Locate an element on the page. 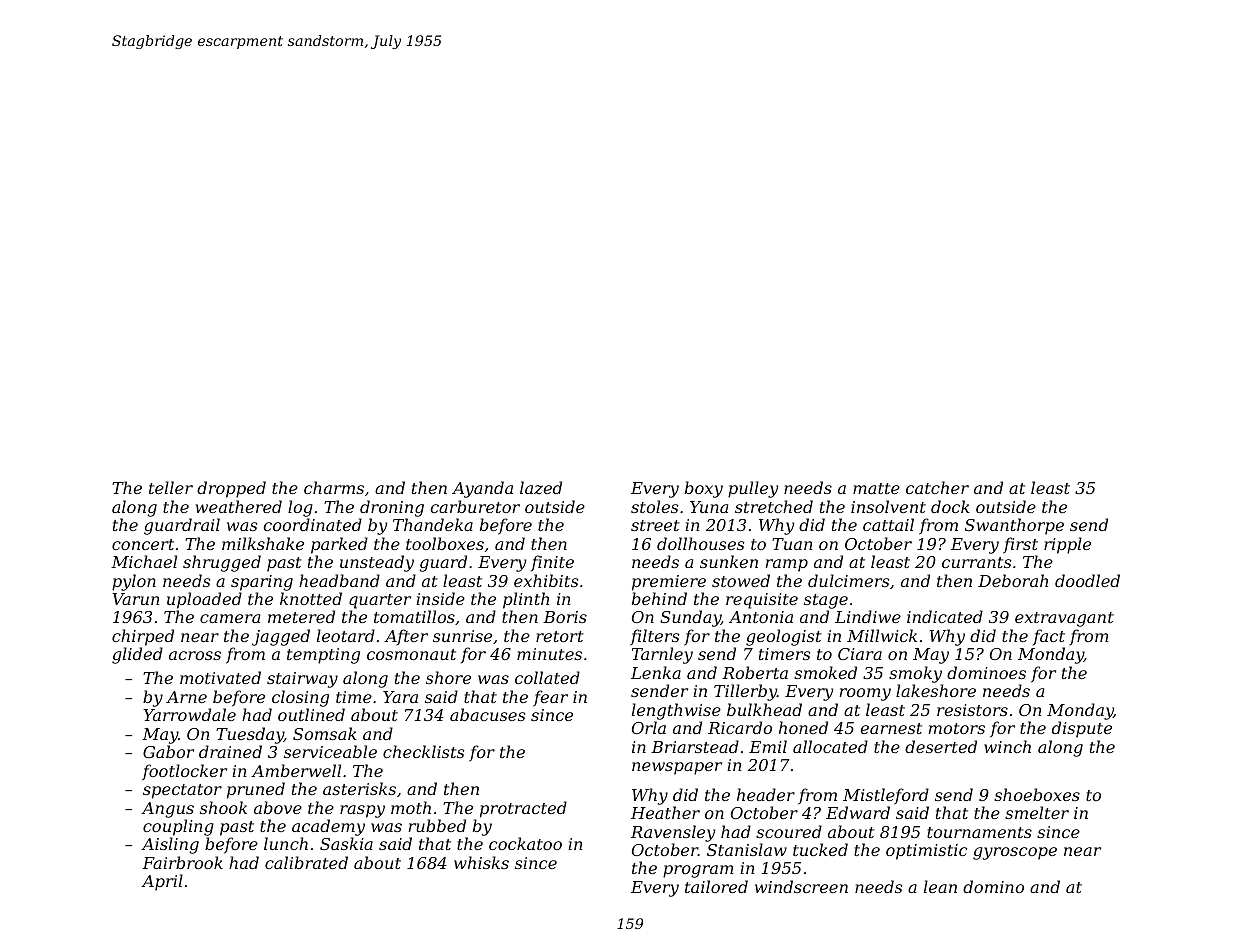  Swanthorpe is located at coordinates (1014, 526).
